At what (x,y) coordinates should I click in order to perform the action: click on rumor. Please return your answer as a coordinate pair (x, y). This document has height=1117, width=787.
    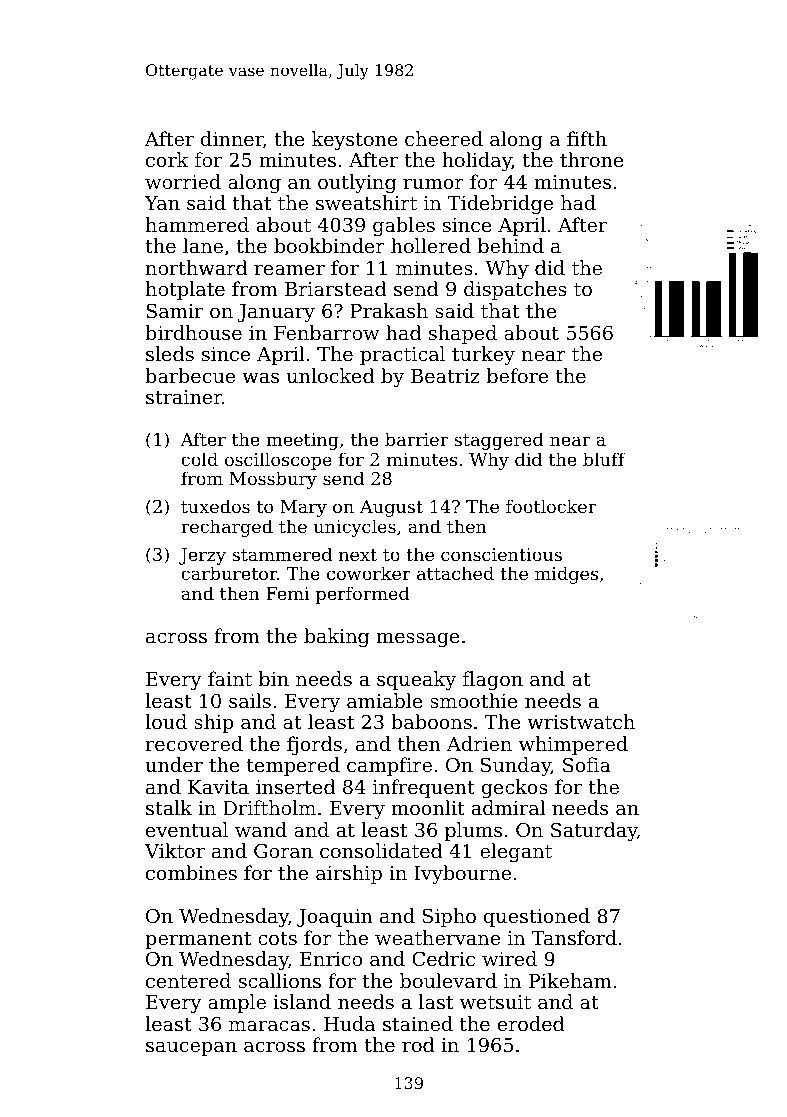
    Looking at the image, I should click on (433, 184).
